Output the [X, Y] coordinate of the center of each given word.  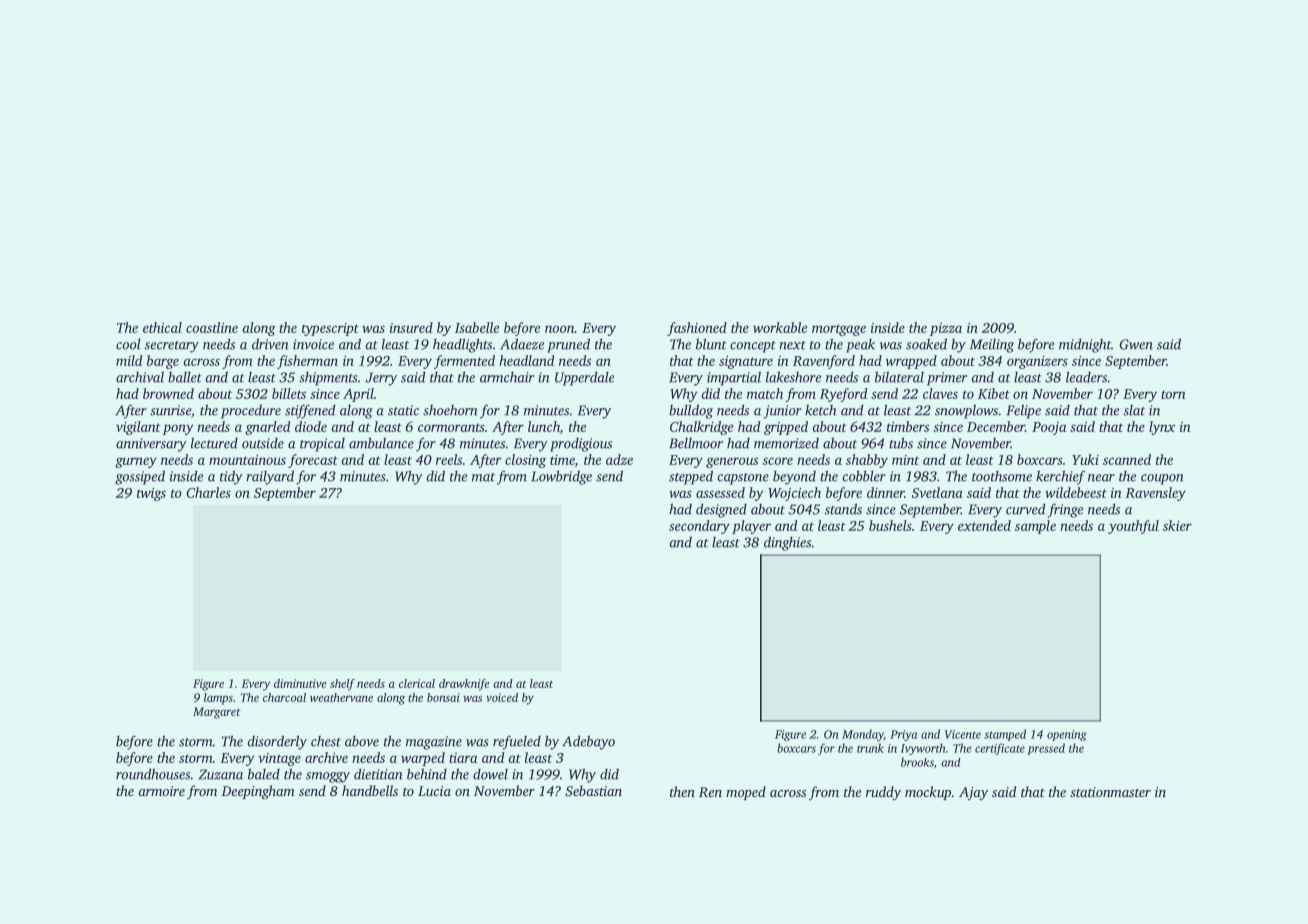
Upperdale [584, 378]
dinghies [787, 543]
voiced [502, 697]
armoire [161, 791]
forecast [313, 461]
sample [1035, 527]
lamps [218, 699]
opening [1066, 735]
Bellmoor [696, 443]
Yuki [1085, 459]
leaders [1086, 377]
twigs [151, 494]
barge [163, 362]
